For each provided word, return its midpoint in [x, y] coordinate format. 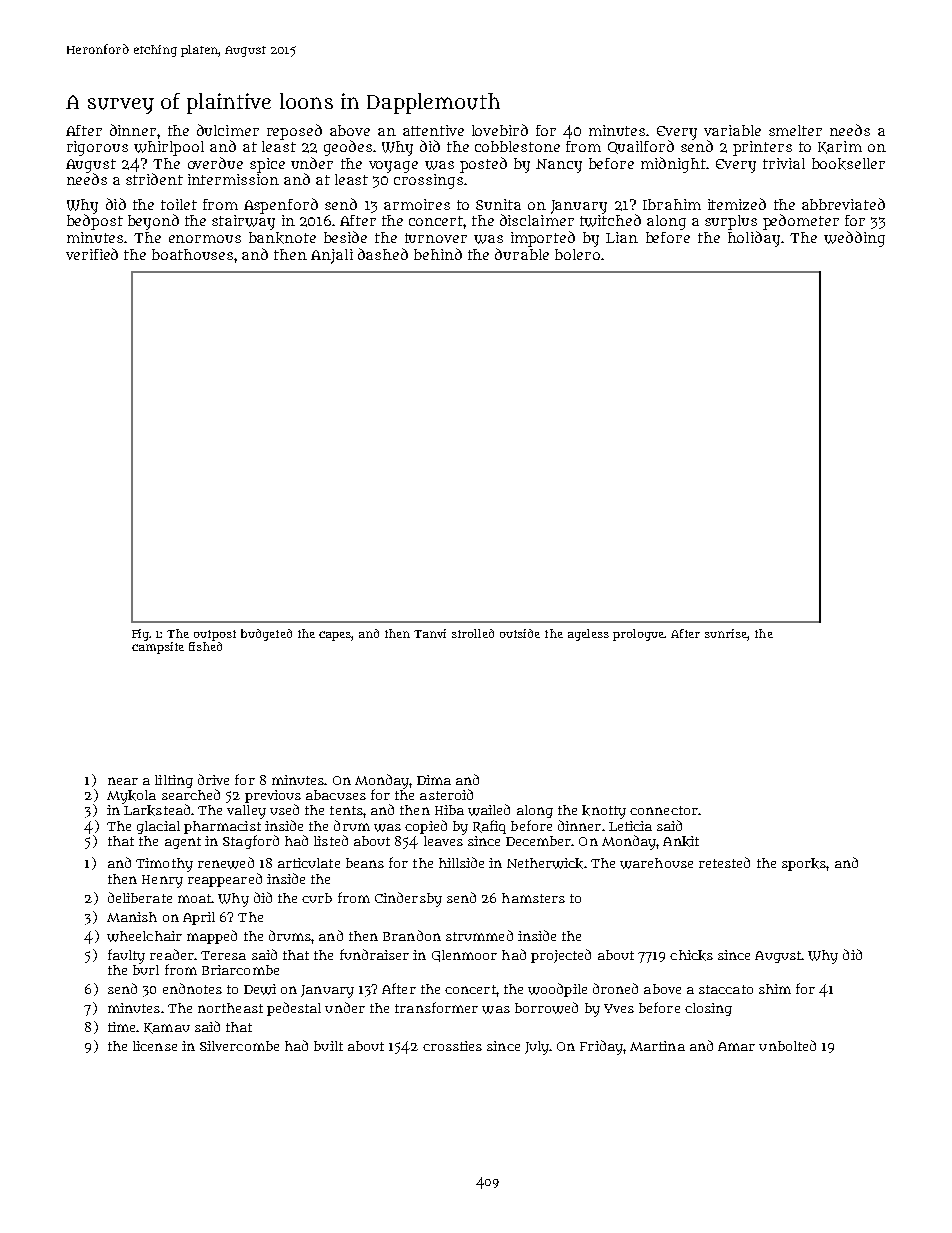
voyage [393, 167]
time [121, 1027]
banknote [282, 238]
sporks [804, 864]
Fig [141, 635]
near [123, 781]
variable [732, 130]
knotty [604, 812]
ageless [588, 635]
